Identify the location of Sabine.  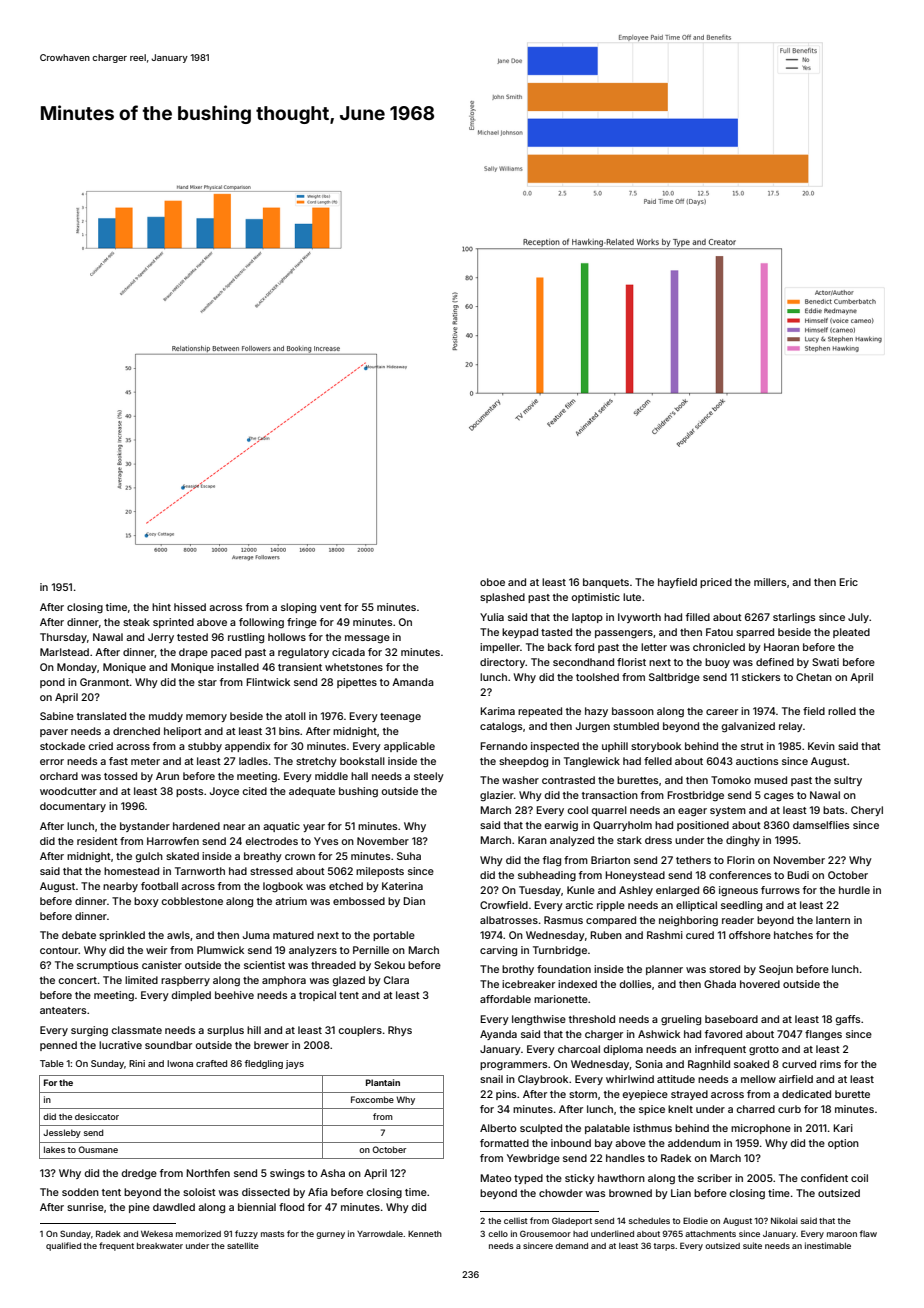
(57, 716).
